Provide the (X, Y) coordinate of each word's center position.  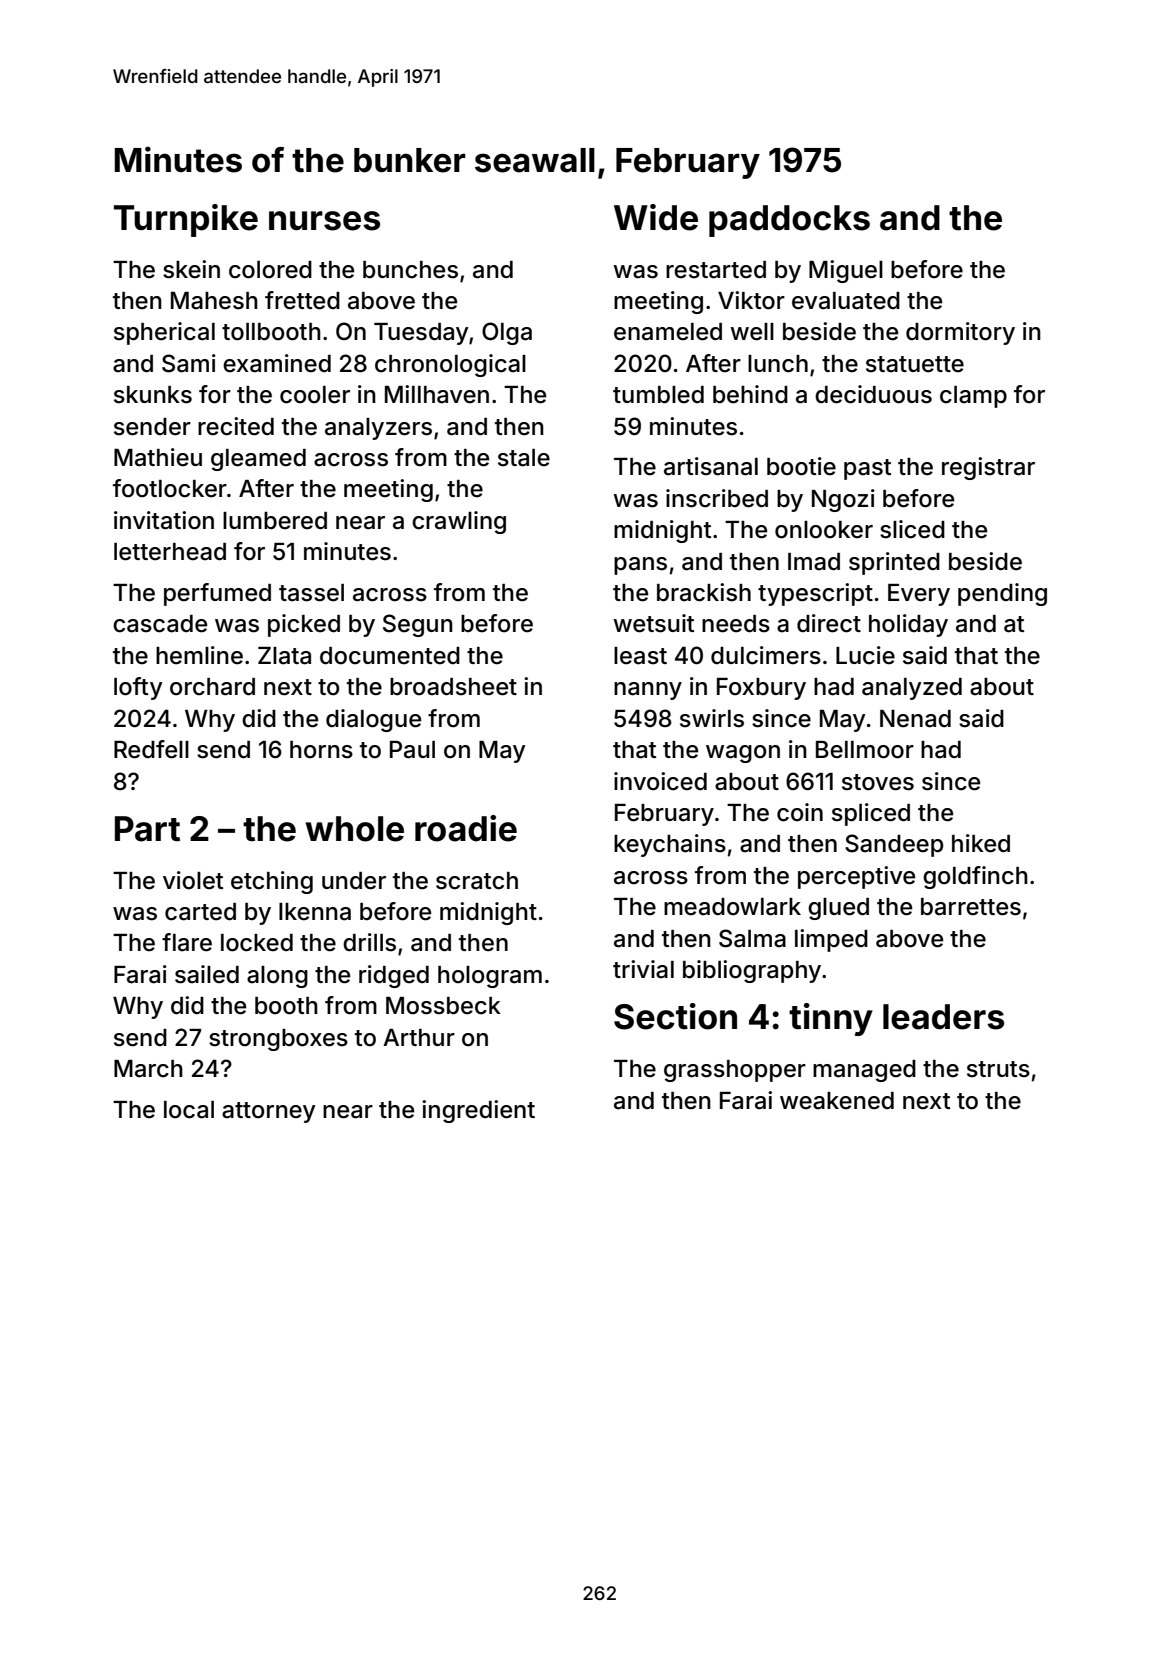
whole (354, 829)
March (148, 1069)
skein (191, 269)
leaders (943, 1017)
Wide (656, 217)
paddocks (789, 221)
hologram (490, 977)
